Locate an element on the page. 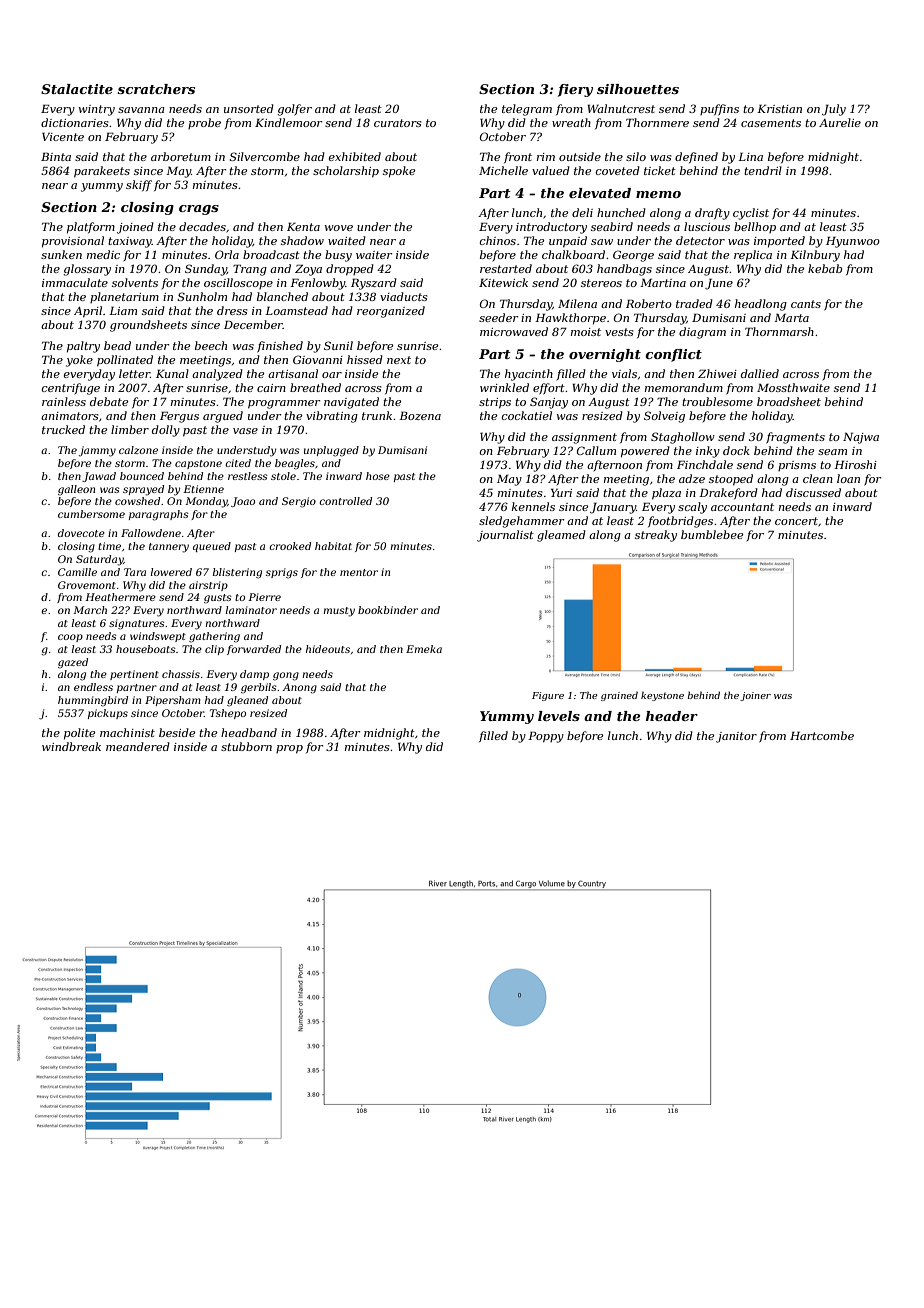  prisms is located at coordinates (797, 466).
